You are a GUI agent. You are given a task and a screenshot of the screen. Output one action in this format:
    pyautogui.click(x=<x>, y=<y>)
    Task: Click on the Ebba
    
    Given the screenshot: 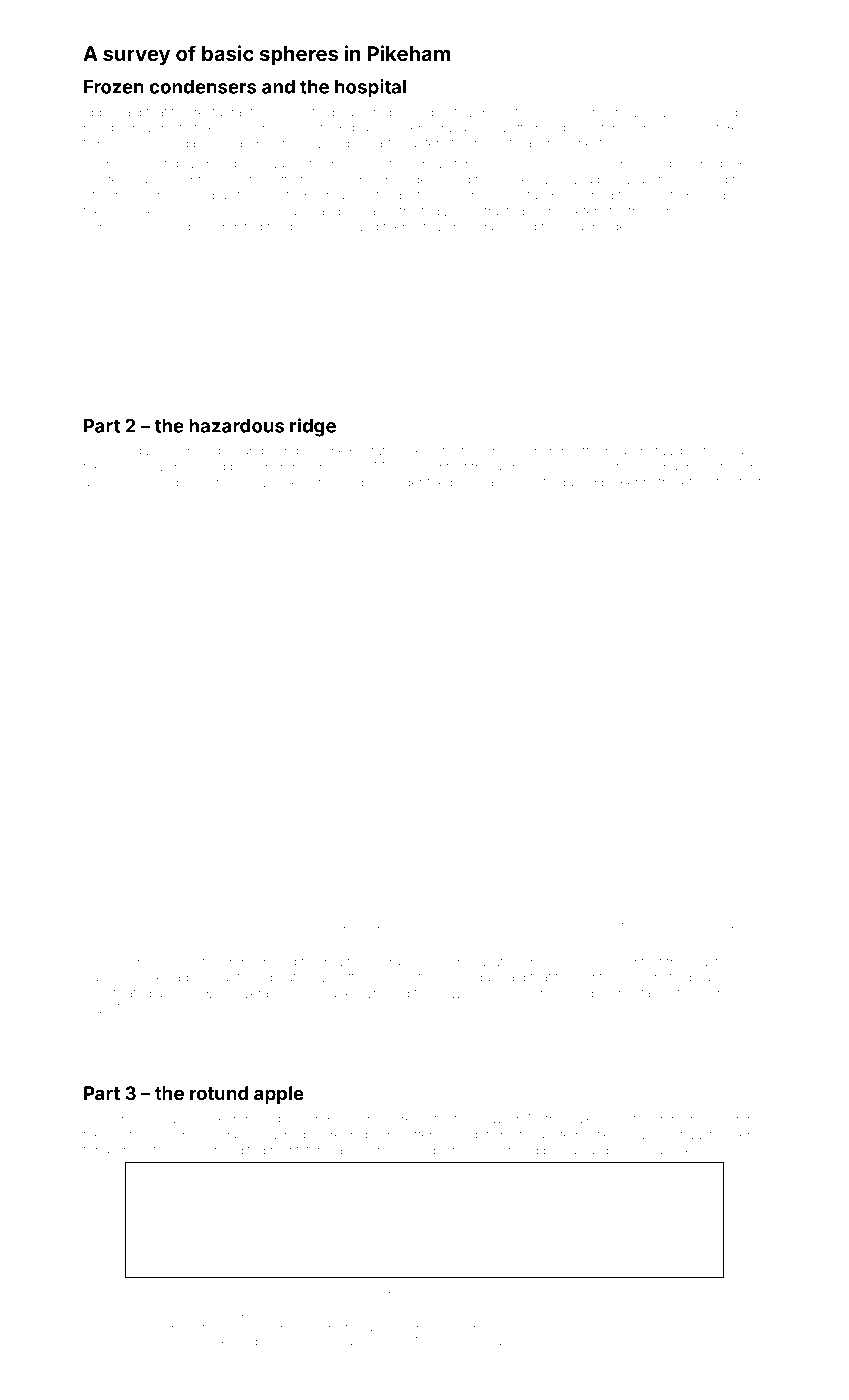 What is the action you would take?
    pyautogui.click(x=98, y=112)
